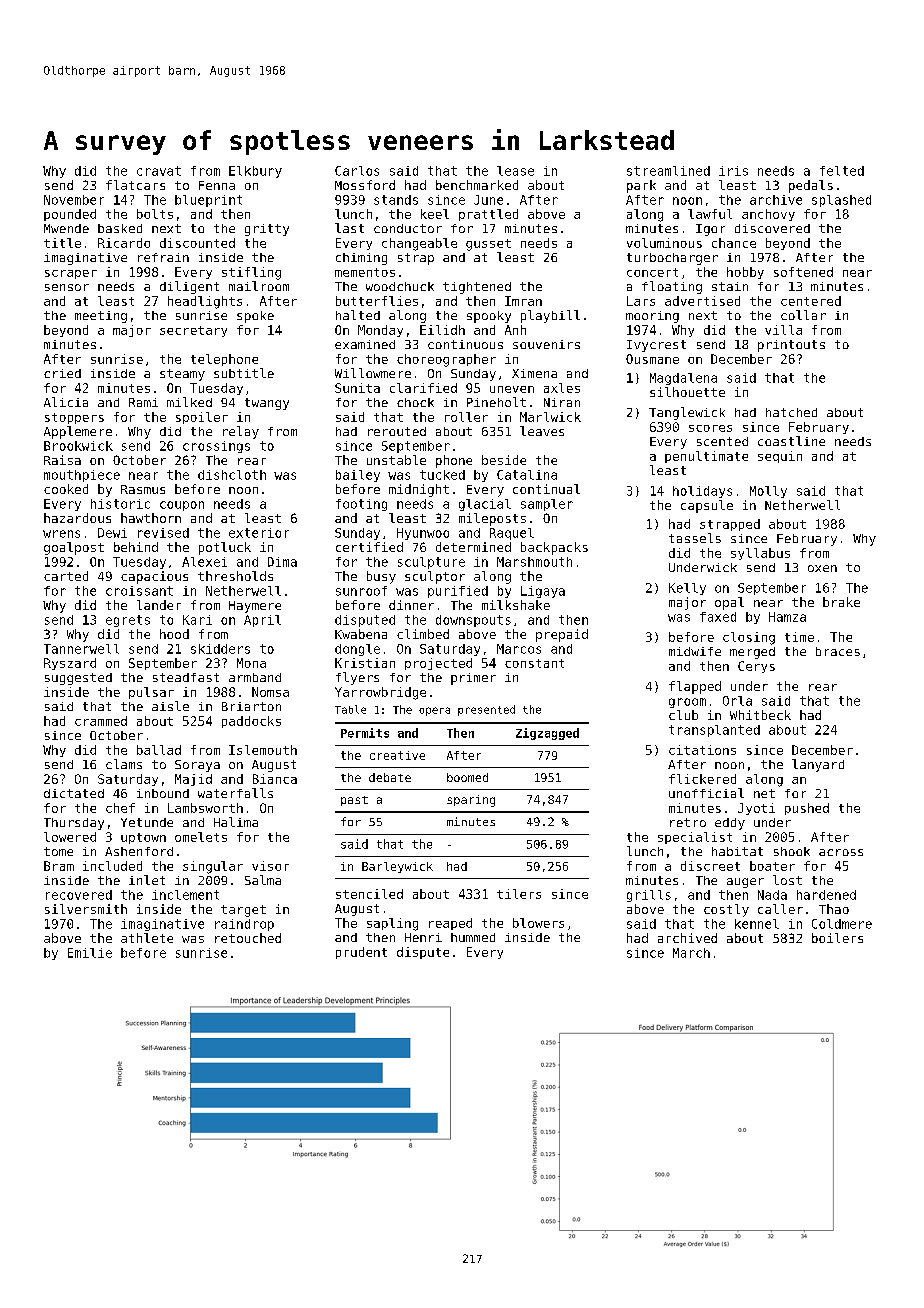  What do you see at coordinates (62, 373) in the document?
I see `cried` at bounding box center [62, 373].
